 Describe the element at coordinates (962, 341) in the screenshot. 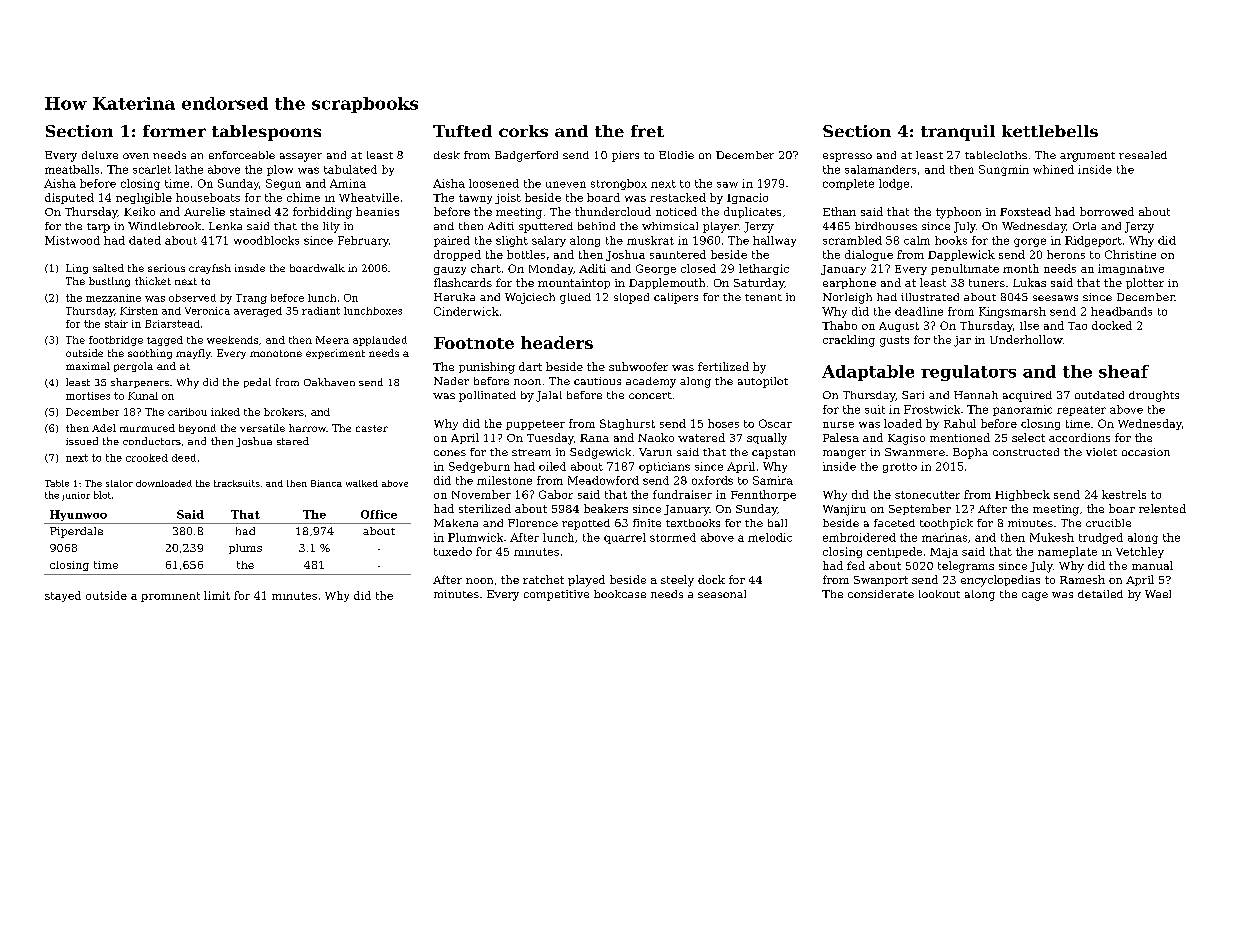

I see `jar` at that location.
